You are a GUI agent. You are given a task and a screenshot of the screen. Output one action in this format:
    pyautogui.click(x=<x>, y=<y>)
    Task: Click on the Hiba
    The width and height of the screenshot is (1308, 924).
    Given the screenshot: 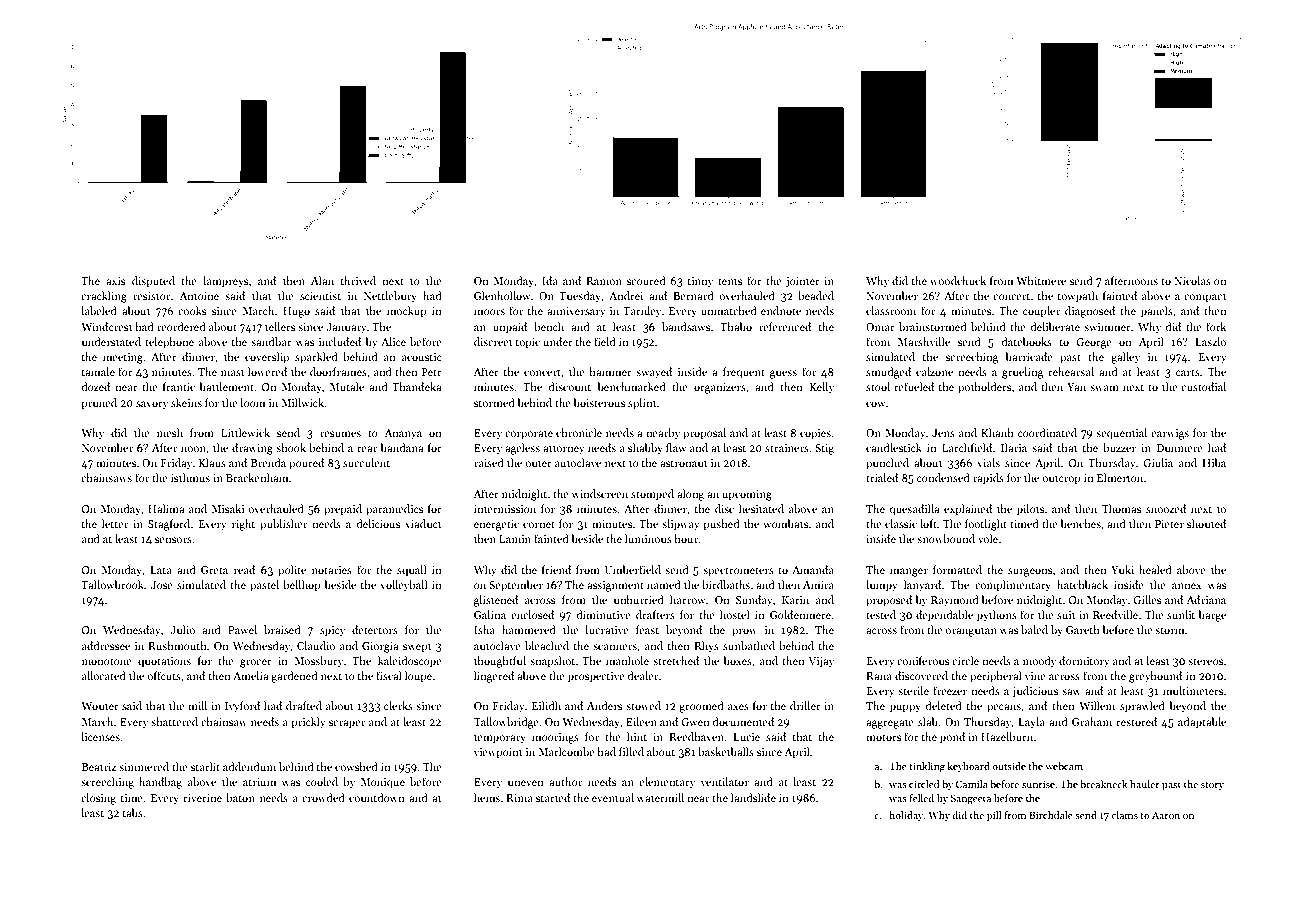 What is the action you would take?
    pyautogui.click(x=1214, y=462)
